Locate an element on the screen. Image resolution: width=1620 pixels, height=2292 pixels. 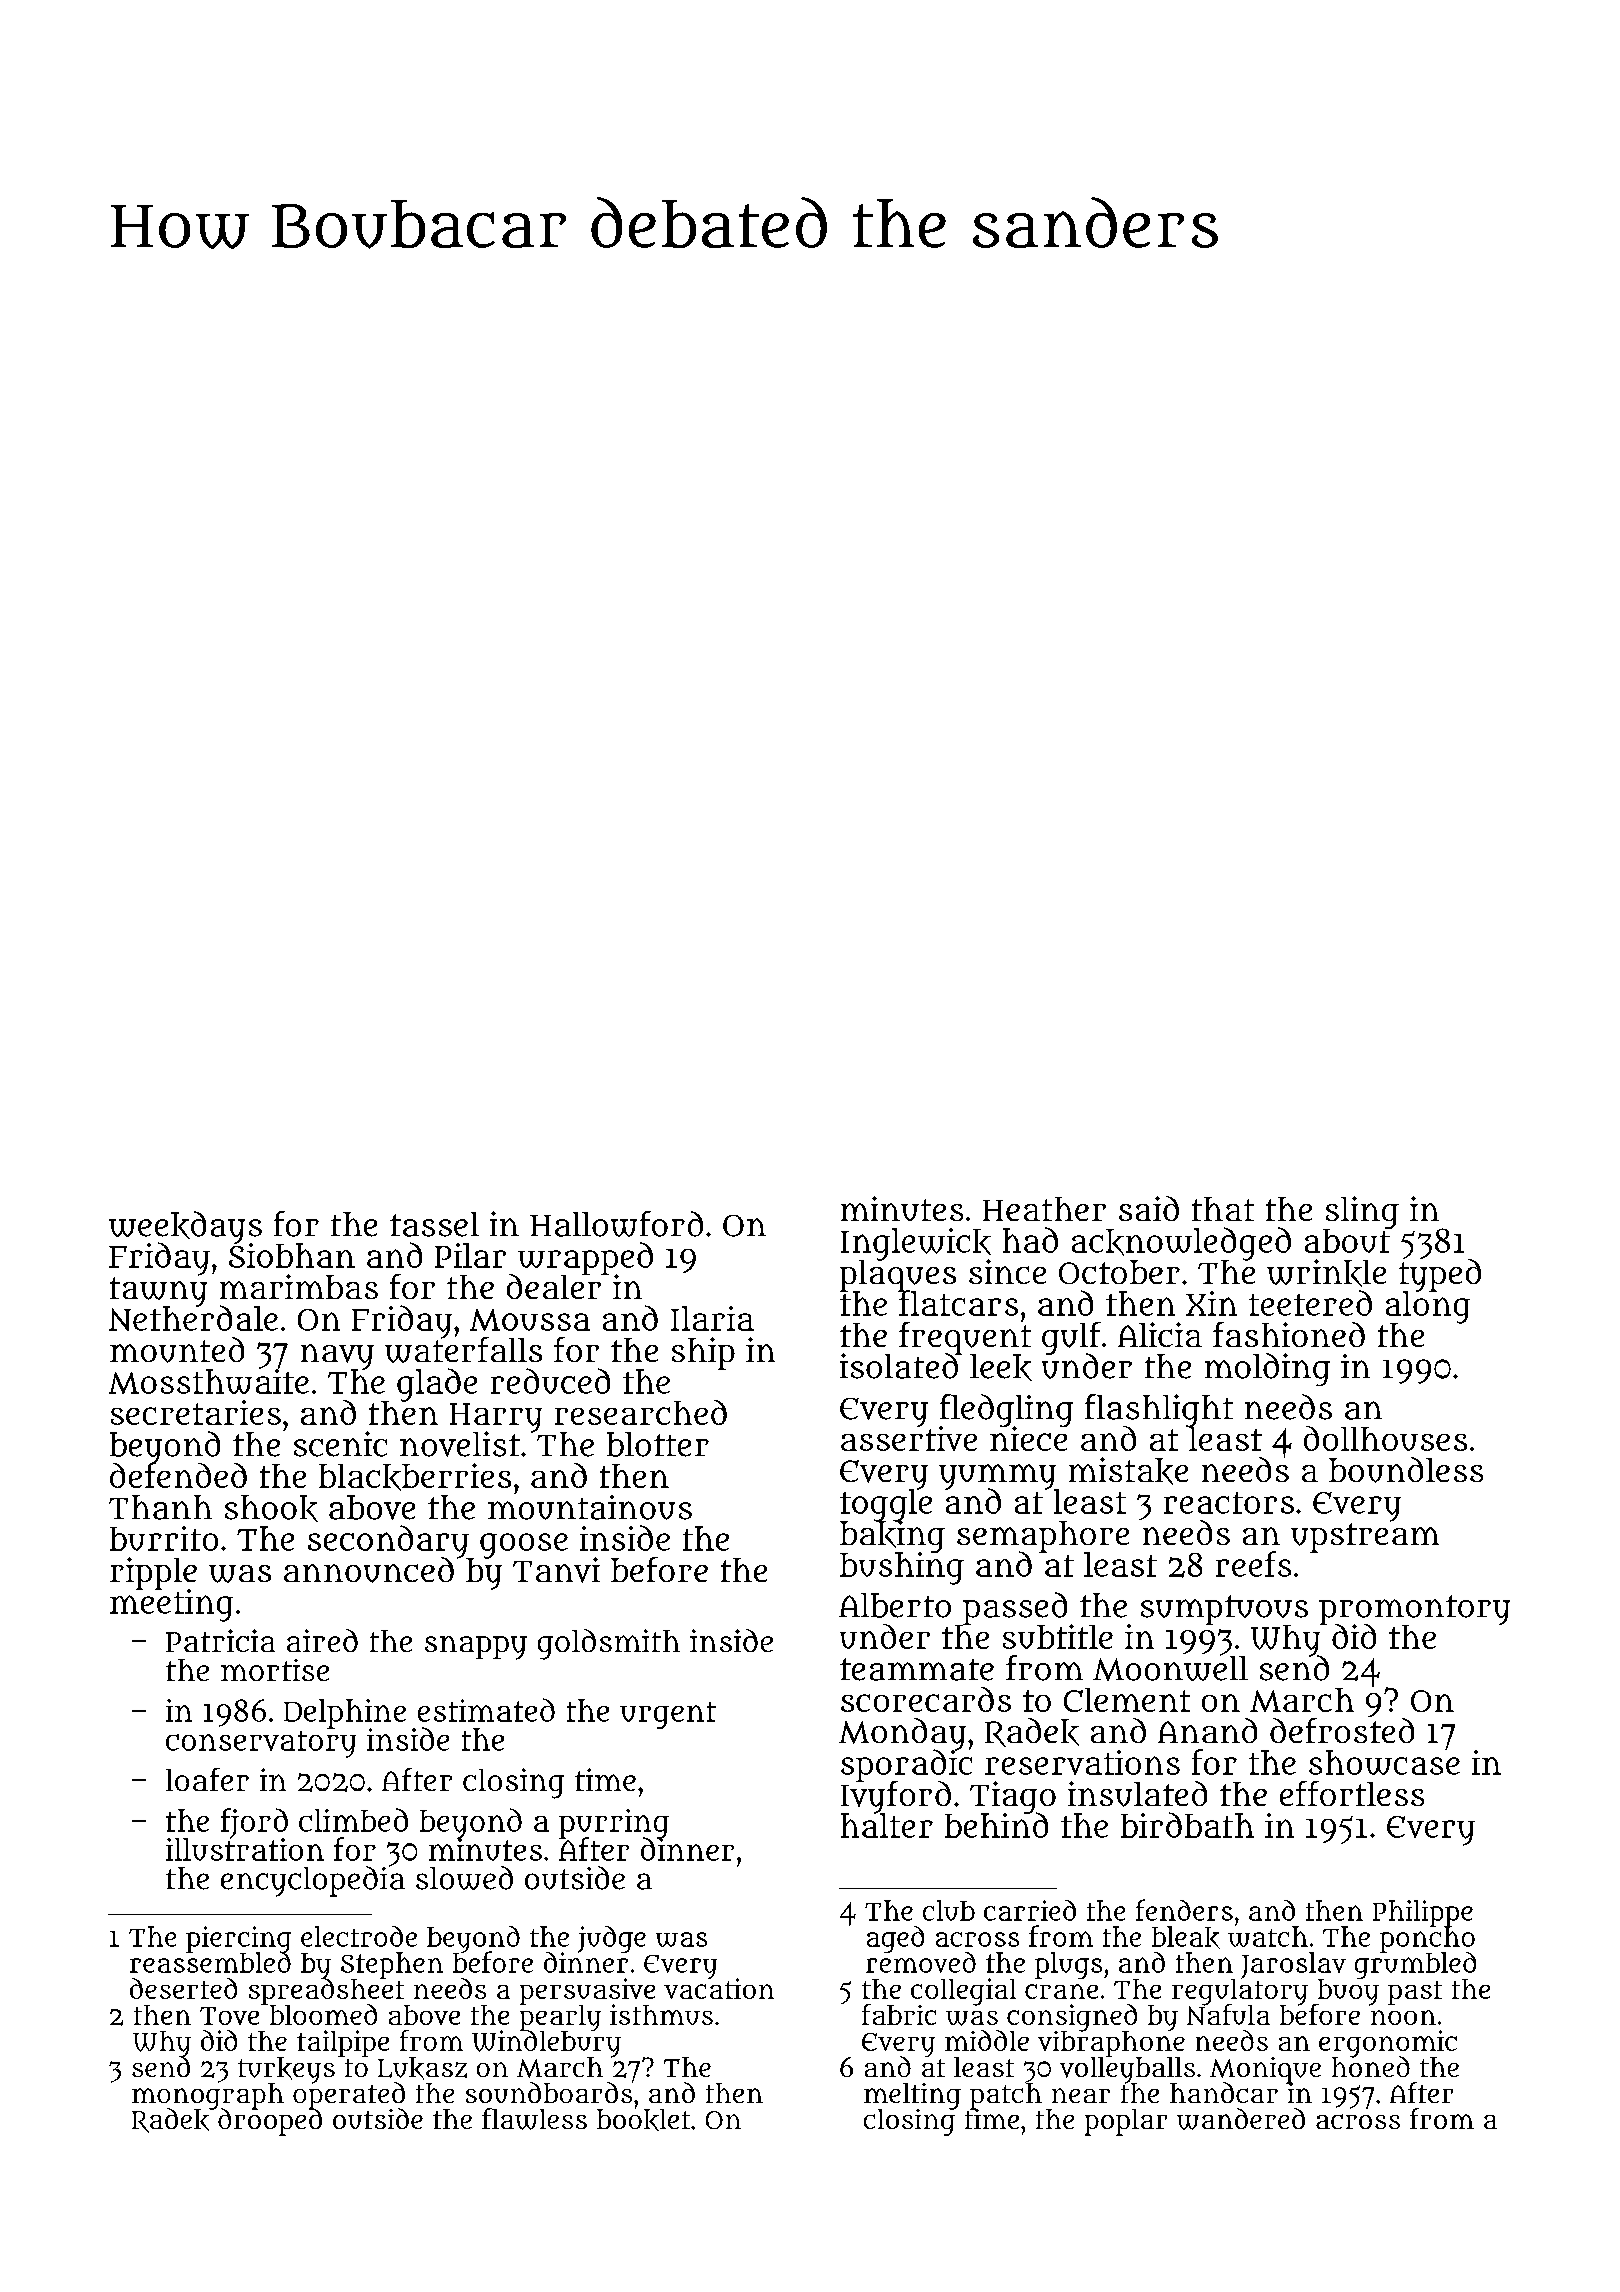
illustration is located at coordinates (245, 1849).
